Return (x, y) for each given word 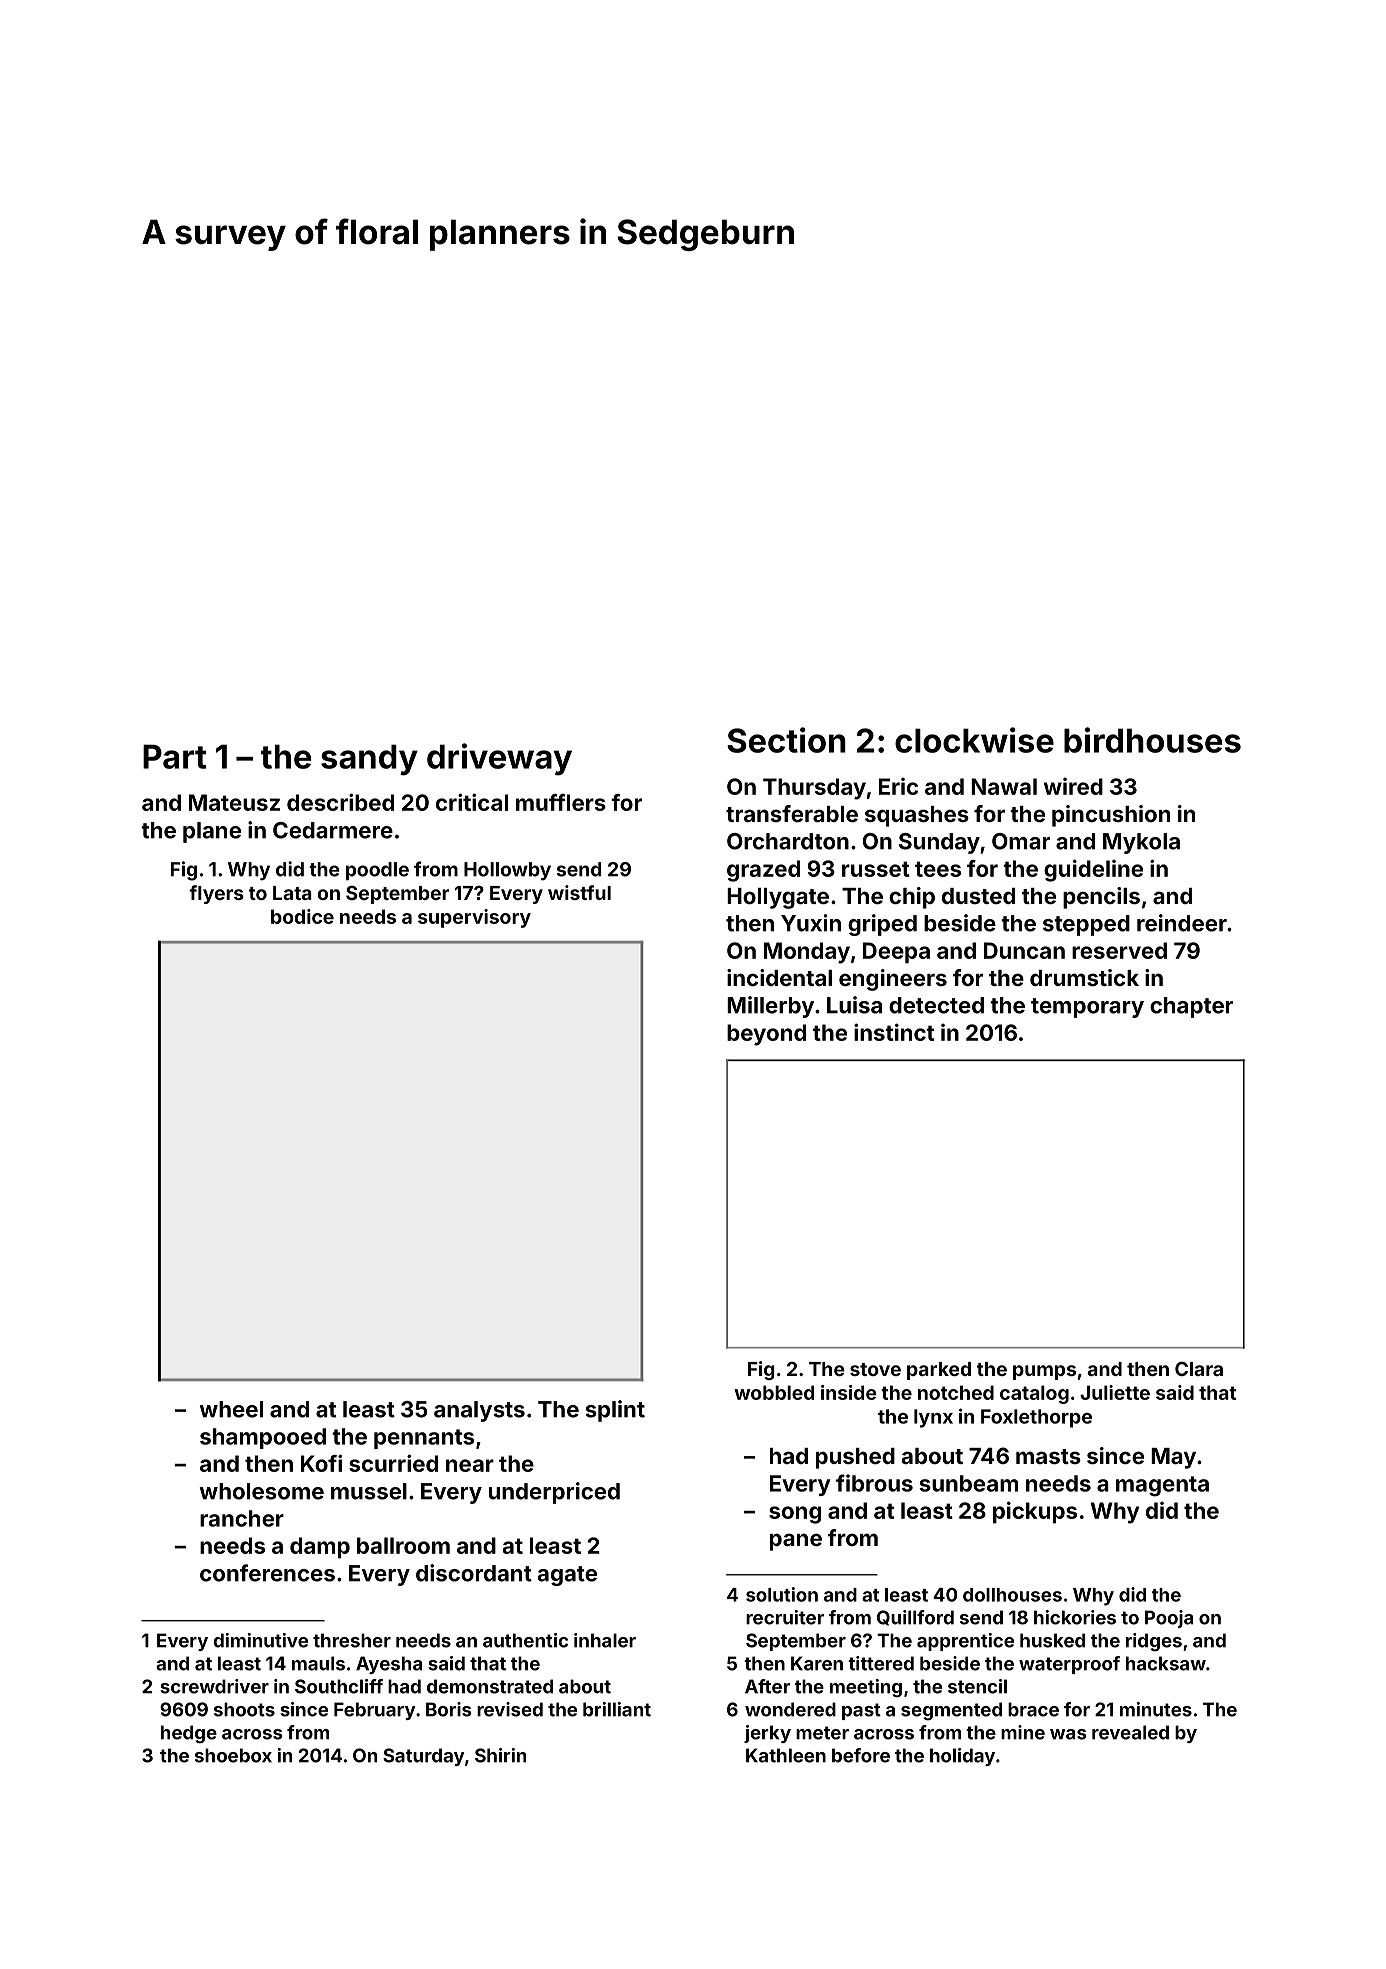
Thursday (814, 789)
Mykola (1141, 843)
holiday (962, 1757)
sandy (369, 760)
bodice (302, 916)
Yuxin (811, 923)
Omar (1021, 841)
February (375, 1711)
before (861, 1755)
